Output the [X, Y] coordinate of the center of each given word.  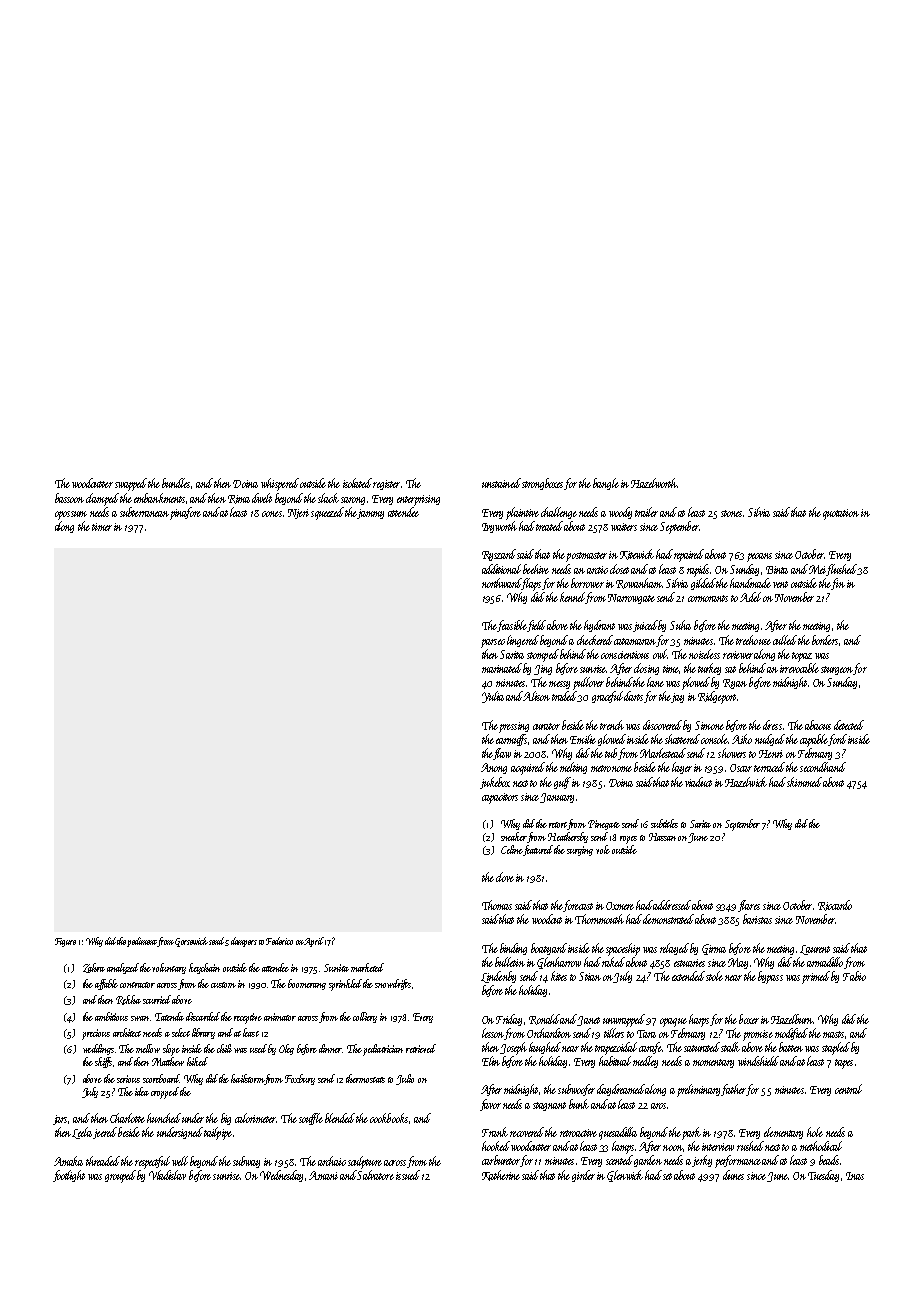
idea [142, 1091]
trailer [646, 512]
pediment [142, 942]
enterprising [418, 500]
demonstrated [668, 919]
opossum [71, 515]
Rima [239, 499]
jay [677, 698]
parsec [493, 643]
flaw [502, 754]
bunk [579, 1104]
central [848, 1089]
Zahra [94, 968]
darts [634, 696]
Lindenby [498, 977]
